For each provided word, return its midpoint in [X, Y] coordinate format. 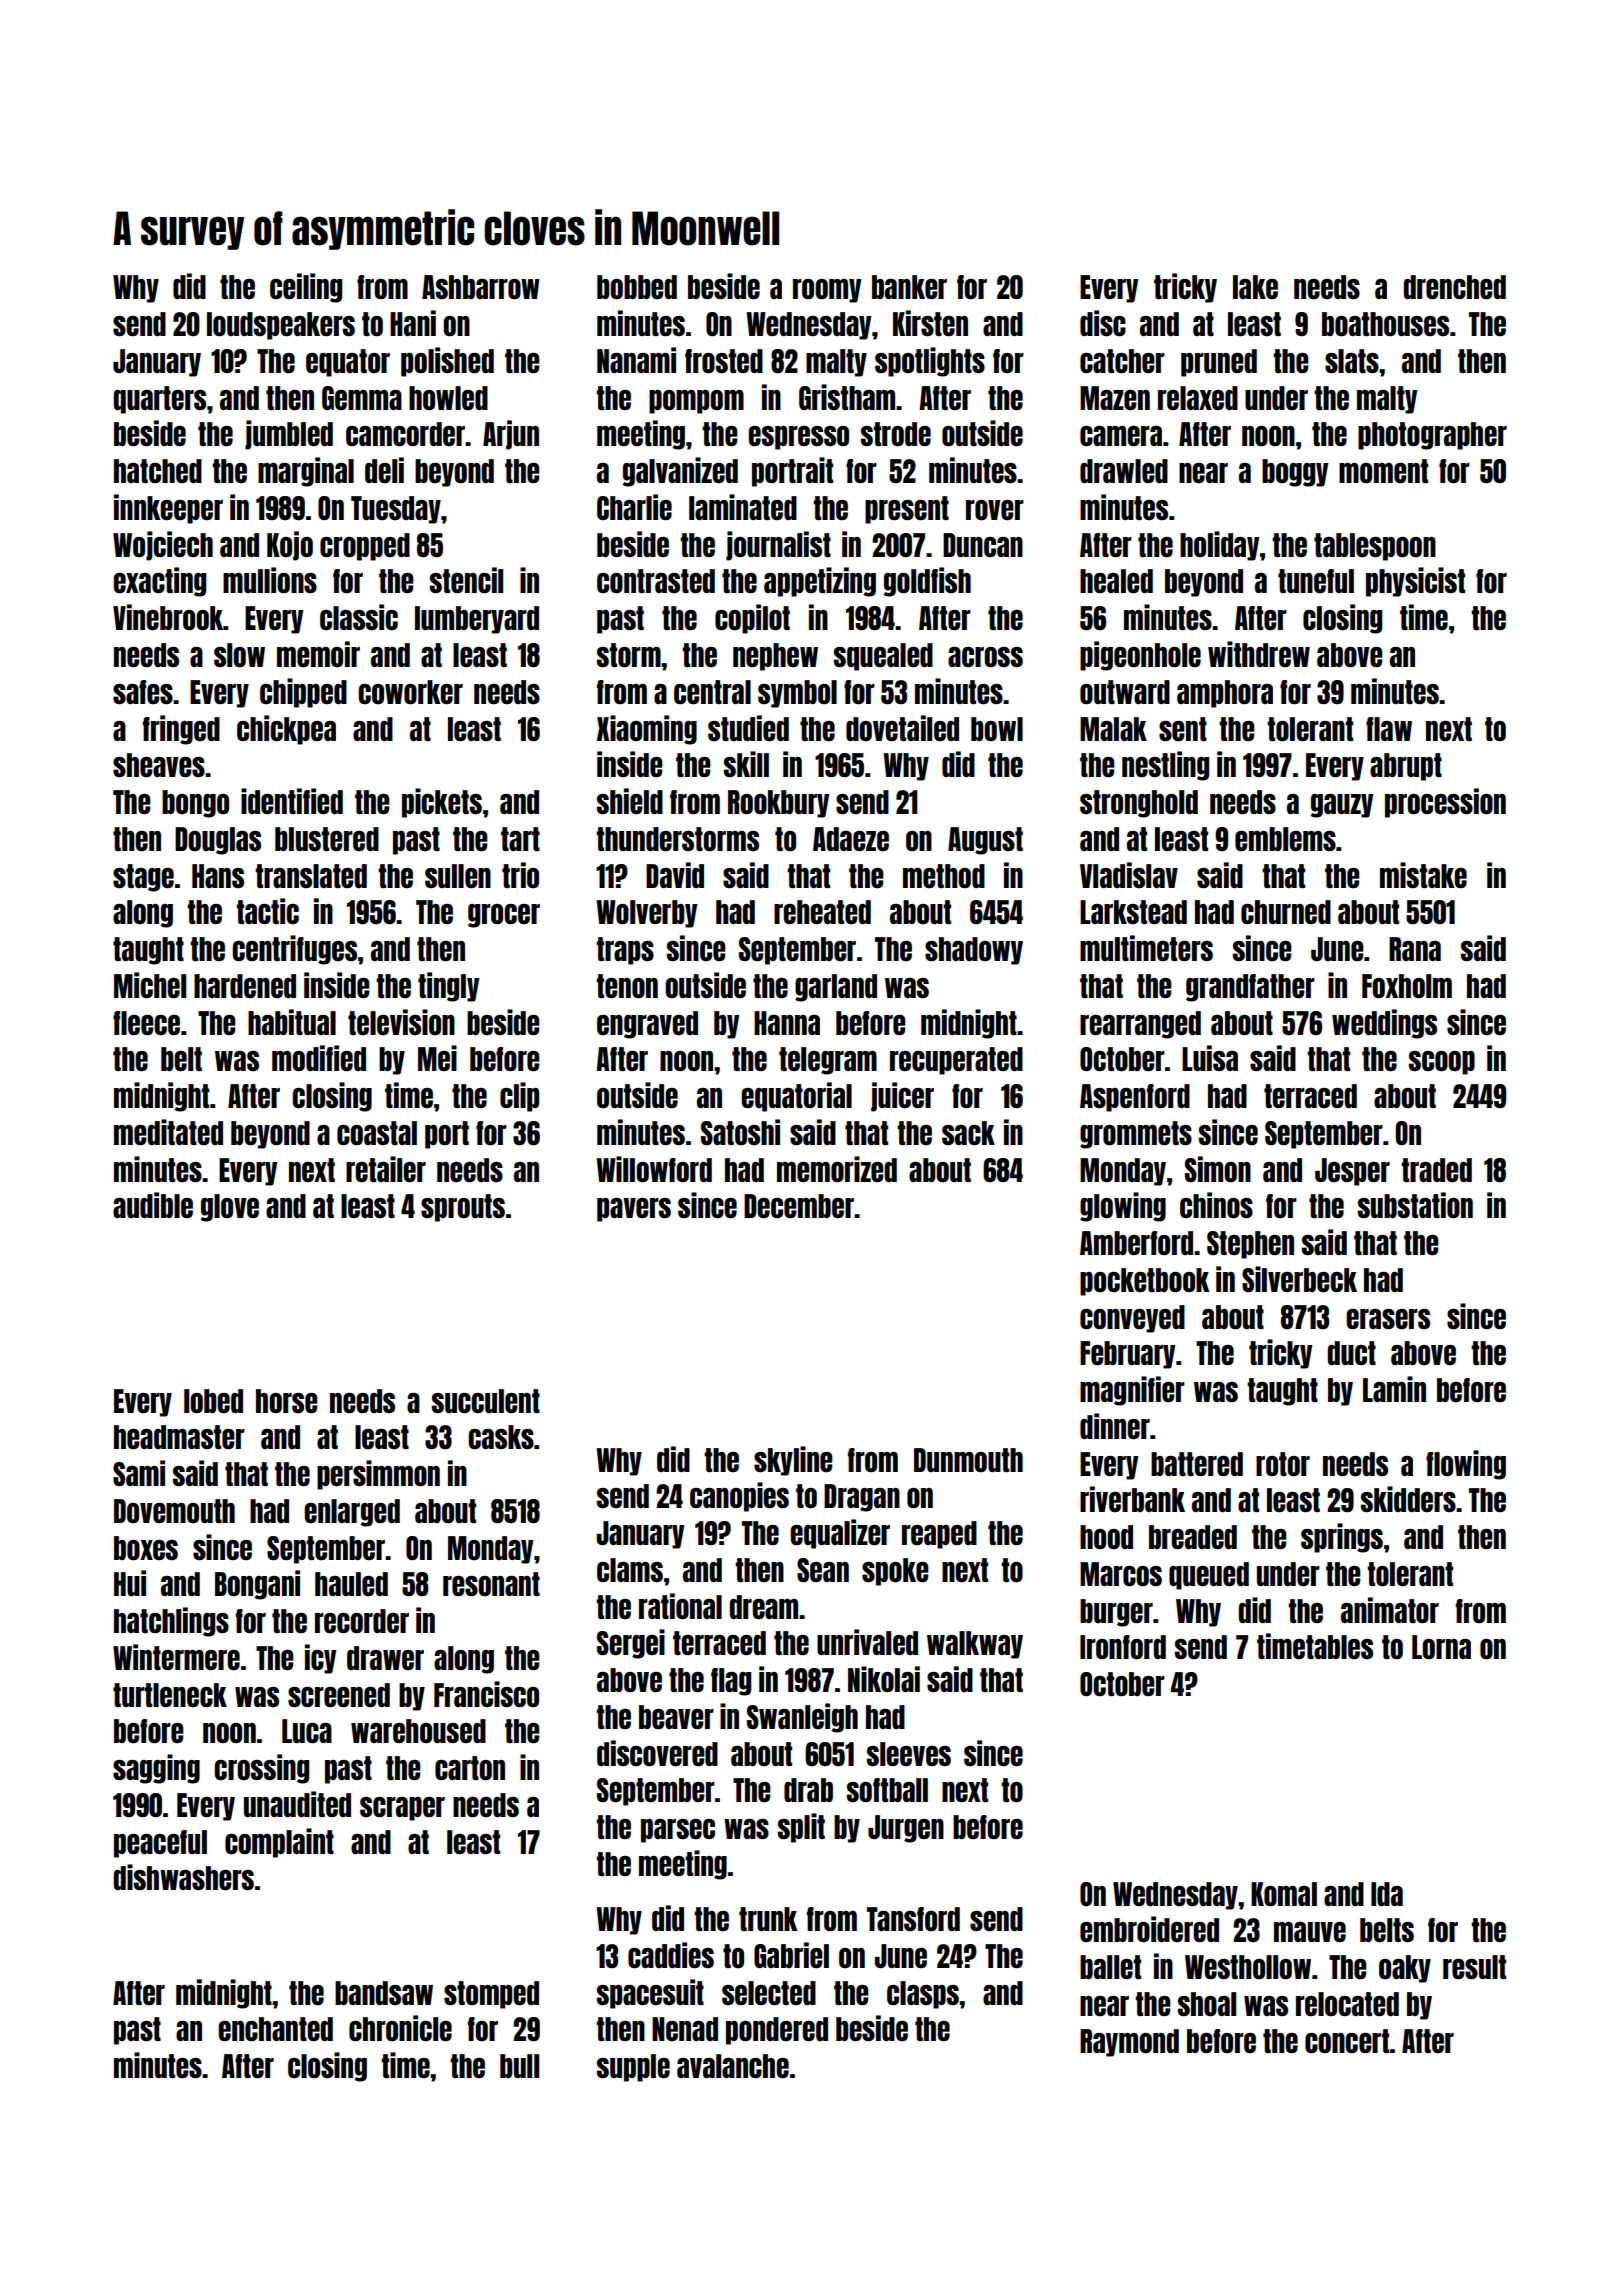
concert [1347, 2041]
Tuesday [396, 510]
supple [633, 2068]
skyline [793, 1461]
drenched [1454, 287]
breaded [1193, 1537]
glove [229, 1208]
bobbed [637, 287]
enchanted [275, 2029]
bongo [195, 804]
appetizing [820, 582]
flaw [1389, 729]
